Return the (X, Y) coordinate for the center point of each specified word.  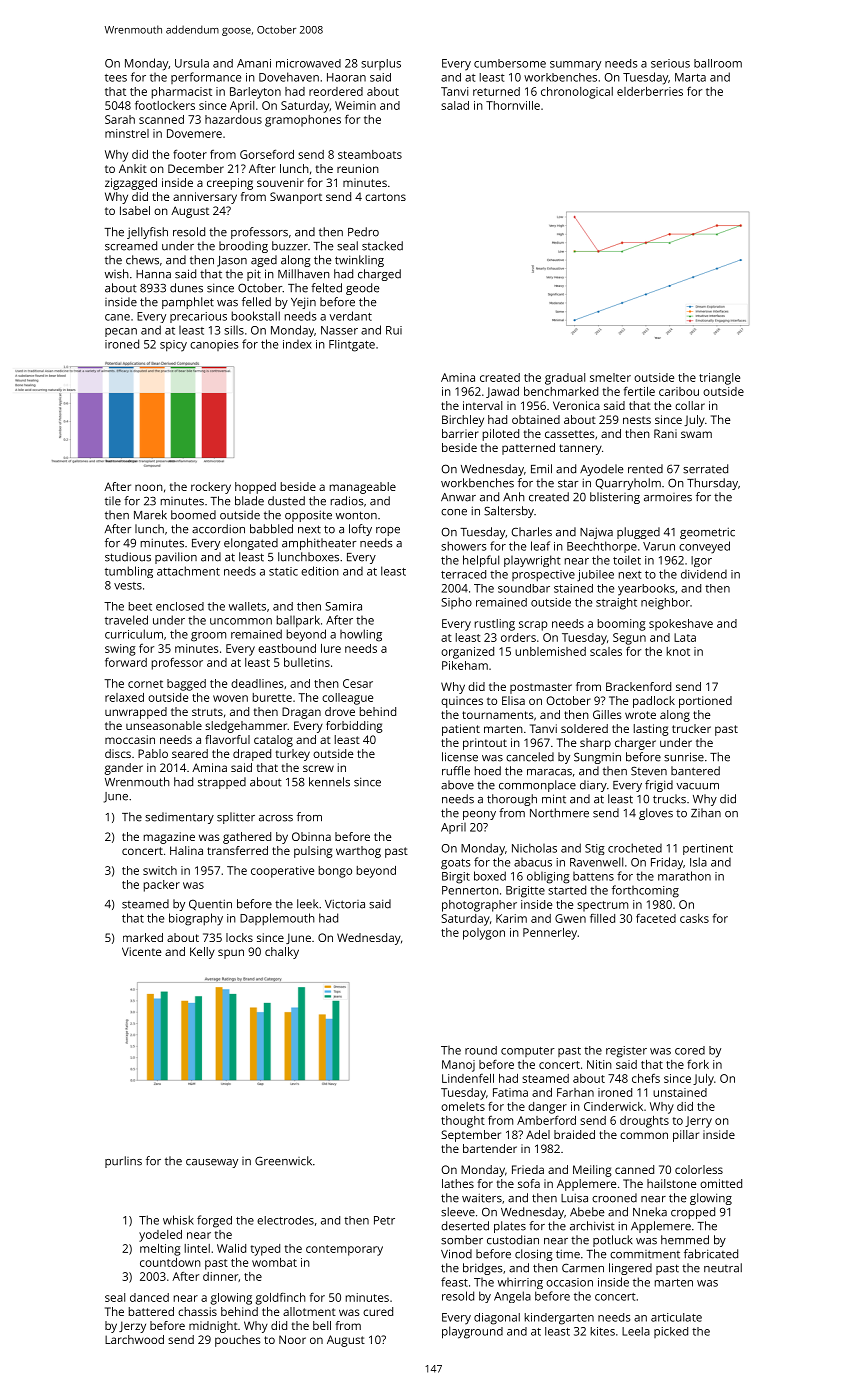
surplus (381, 64)
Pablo (153, 753)
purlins (123, 1162)
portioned (705, 702)
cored (690, 1050)
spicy (173, 346)
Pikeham (465, 665)
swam (696, 434)
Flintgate (352, 346)
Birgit (456, 878)
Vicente (142, 951)
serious (670, 63)
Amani (254, 63)
